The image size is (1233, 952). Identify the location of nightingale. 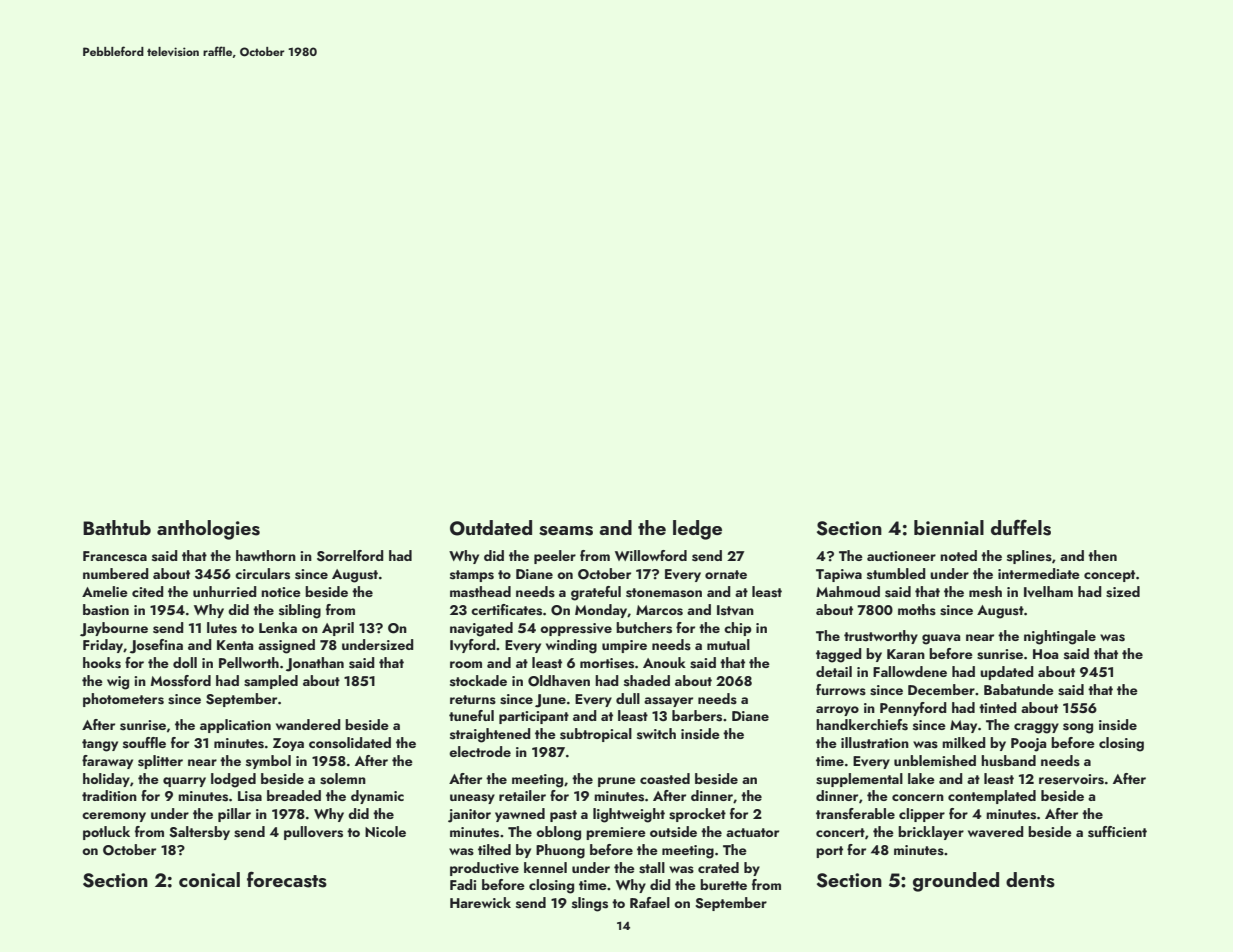
(1060, 637).
